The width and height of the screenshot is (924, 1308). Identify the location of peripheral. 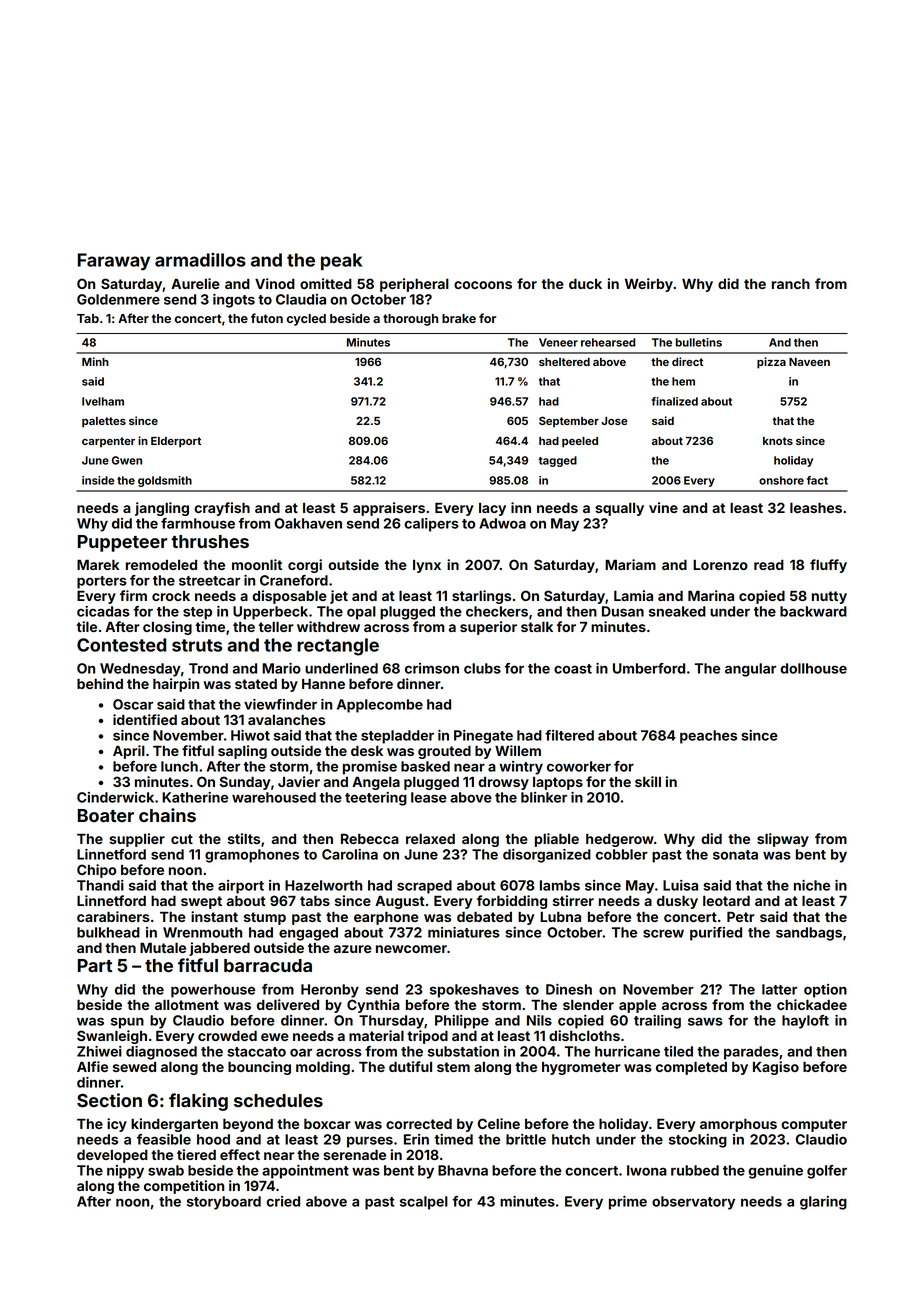
(414, 285).
